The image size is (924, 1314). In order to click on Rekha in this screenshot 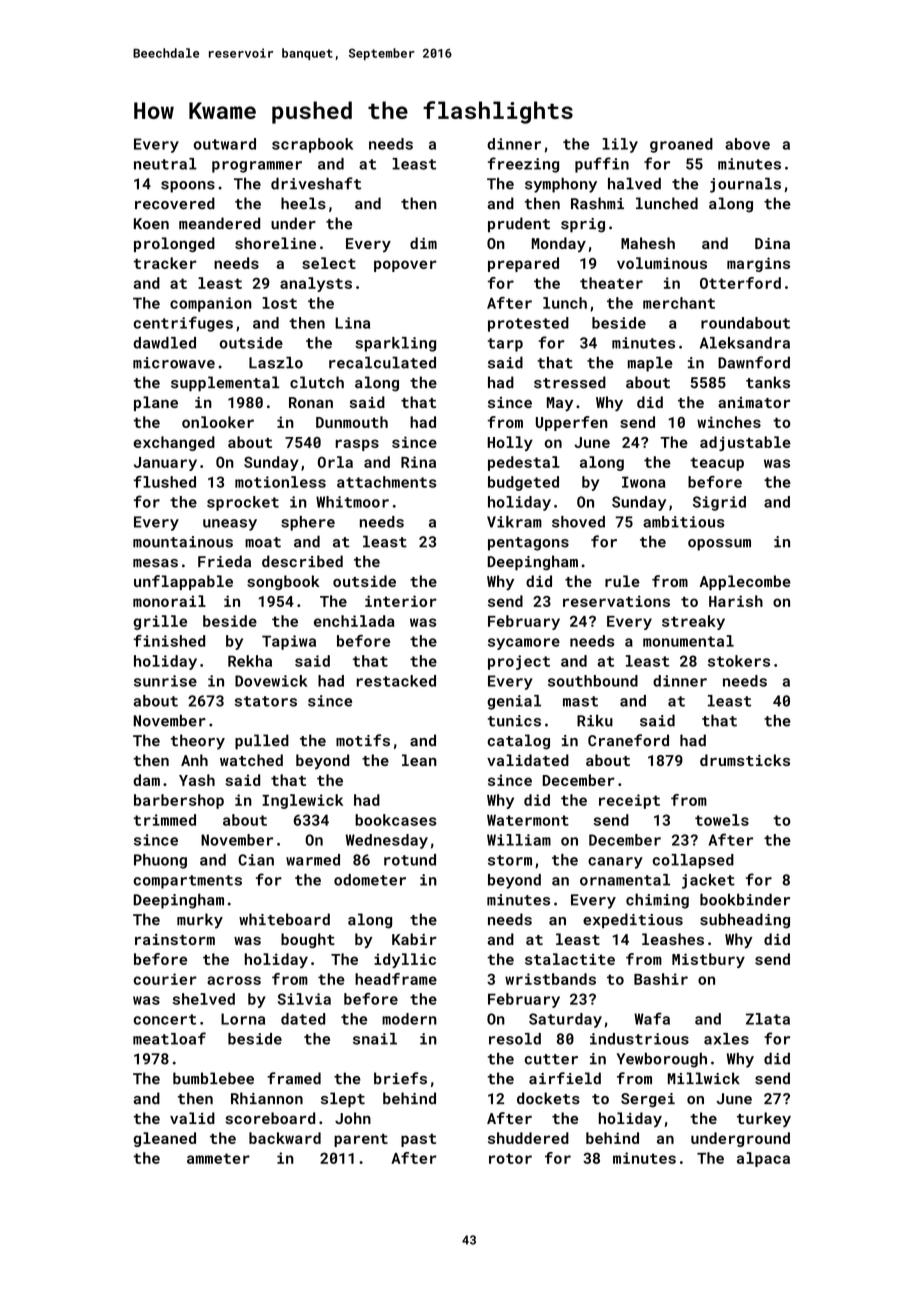, I will do `click(250, 661)`.
